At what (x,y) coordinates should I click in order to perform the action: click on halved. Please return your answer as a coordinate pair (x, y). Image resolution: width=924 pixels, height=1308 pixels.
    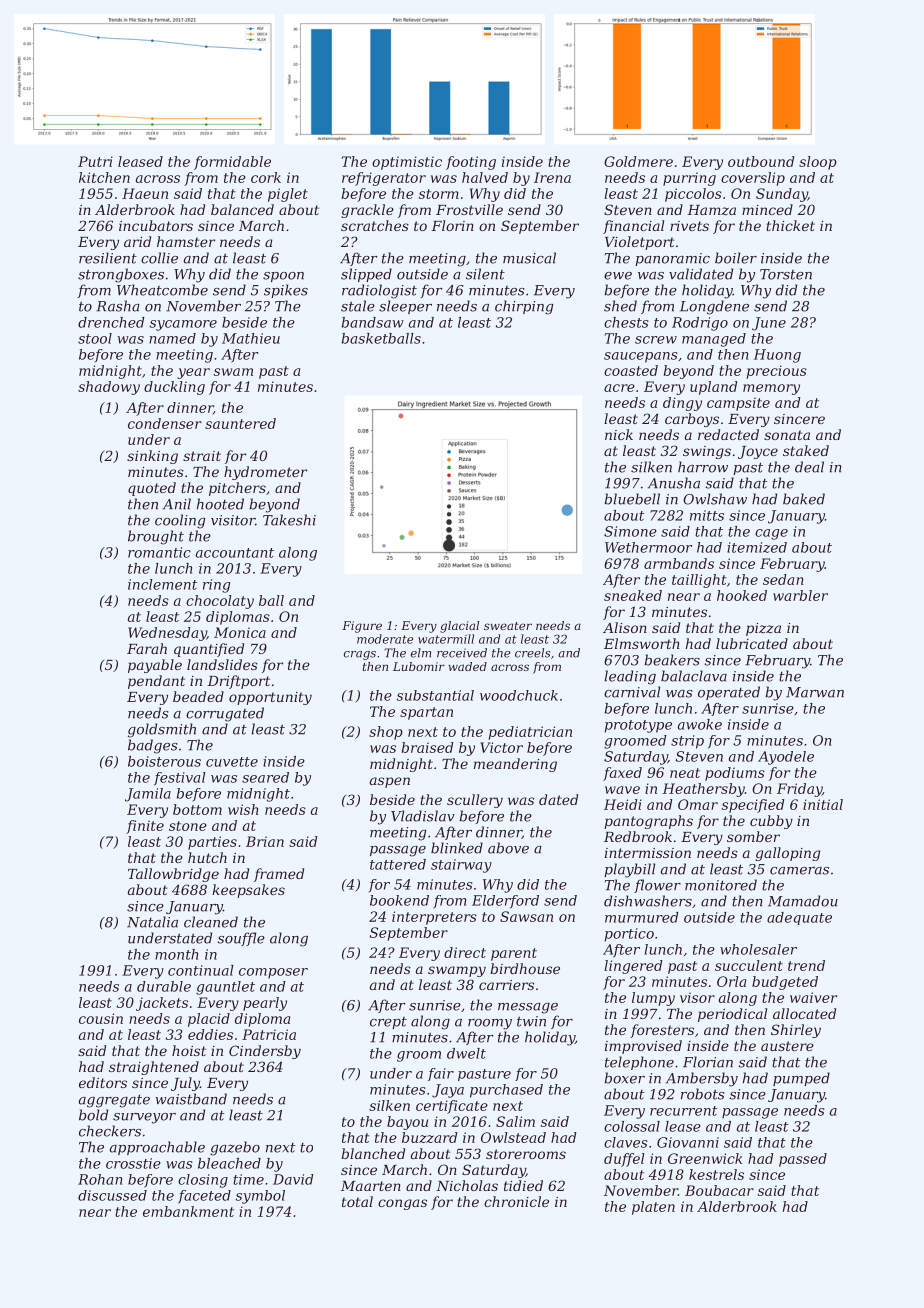
    Looking at the image, I should click on (485, 177).
